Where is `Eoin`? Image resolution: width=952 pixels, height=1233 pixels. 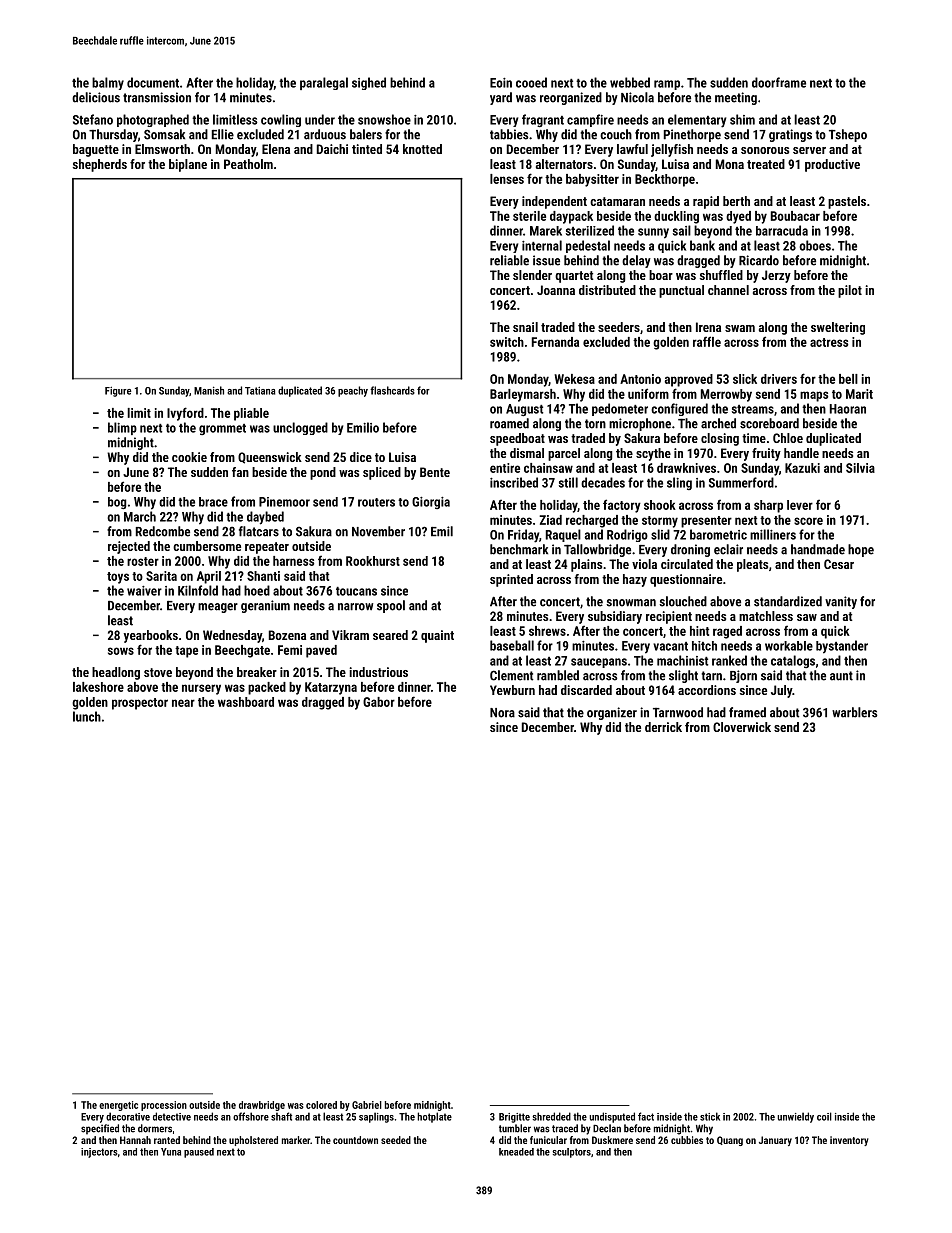 Eoin is located at coordinates (501, 83).
